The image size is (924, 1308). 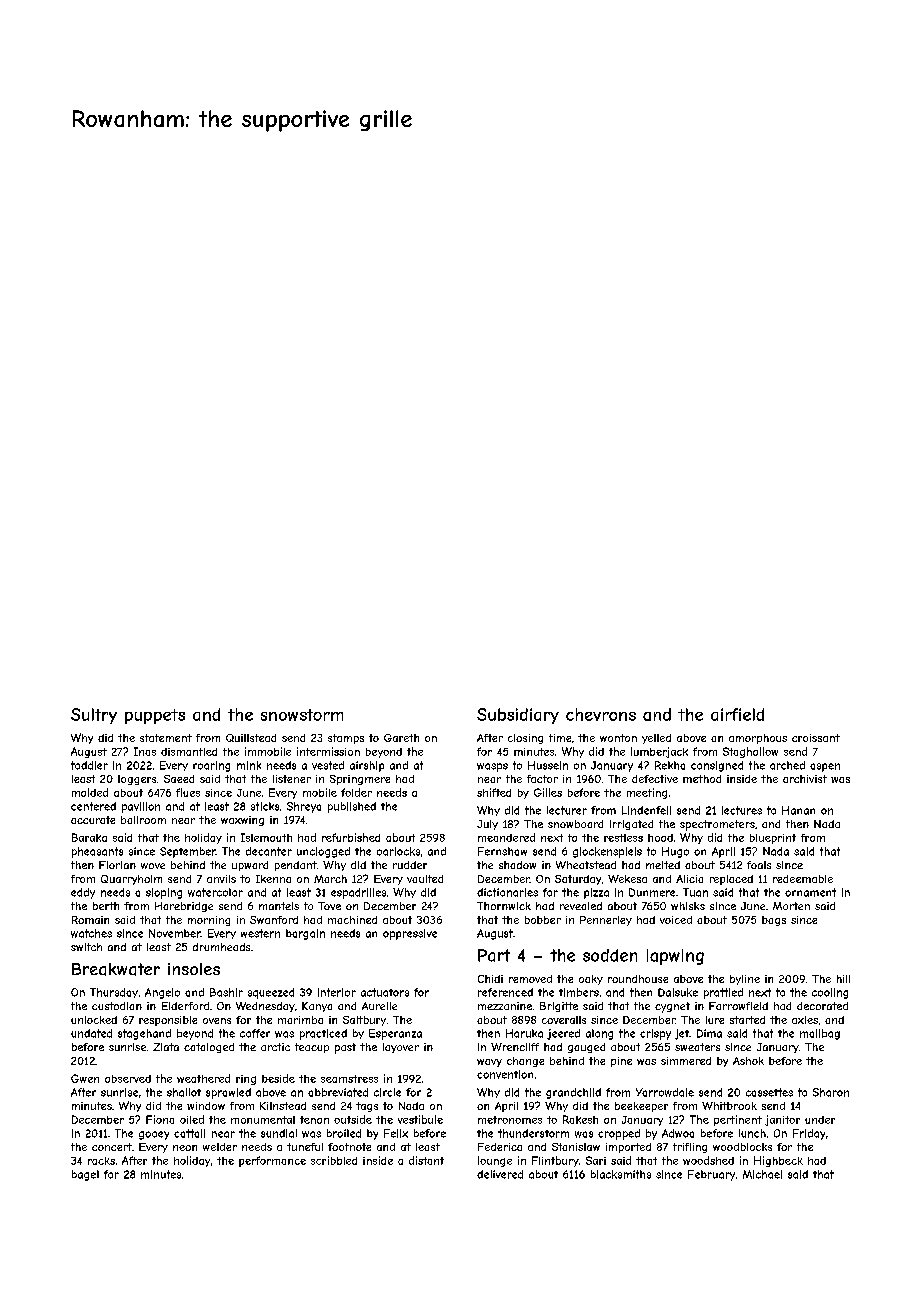 I want to click on redeemable, so click(x=803, y=879).
